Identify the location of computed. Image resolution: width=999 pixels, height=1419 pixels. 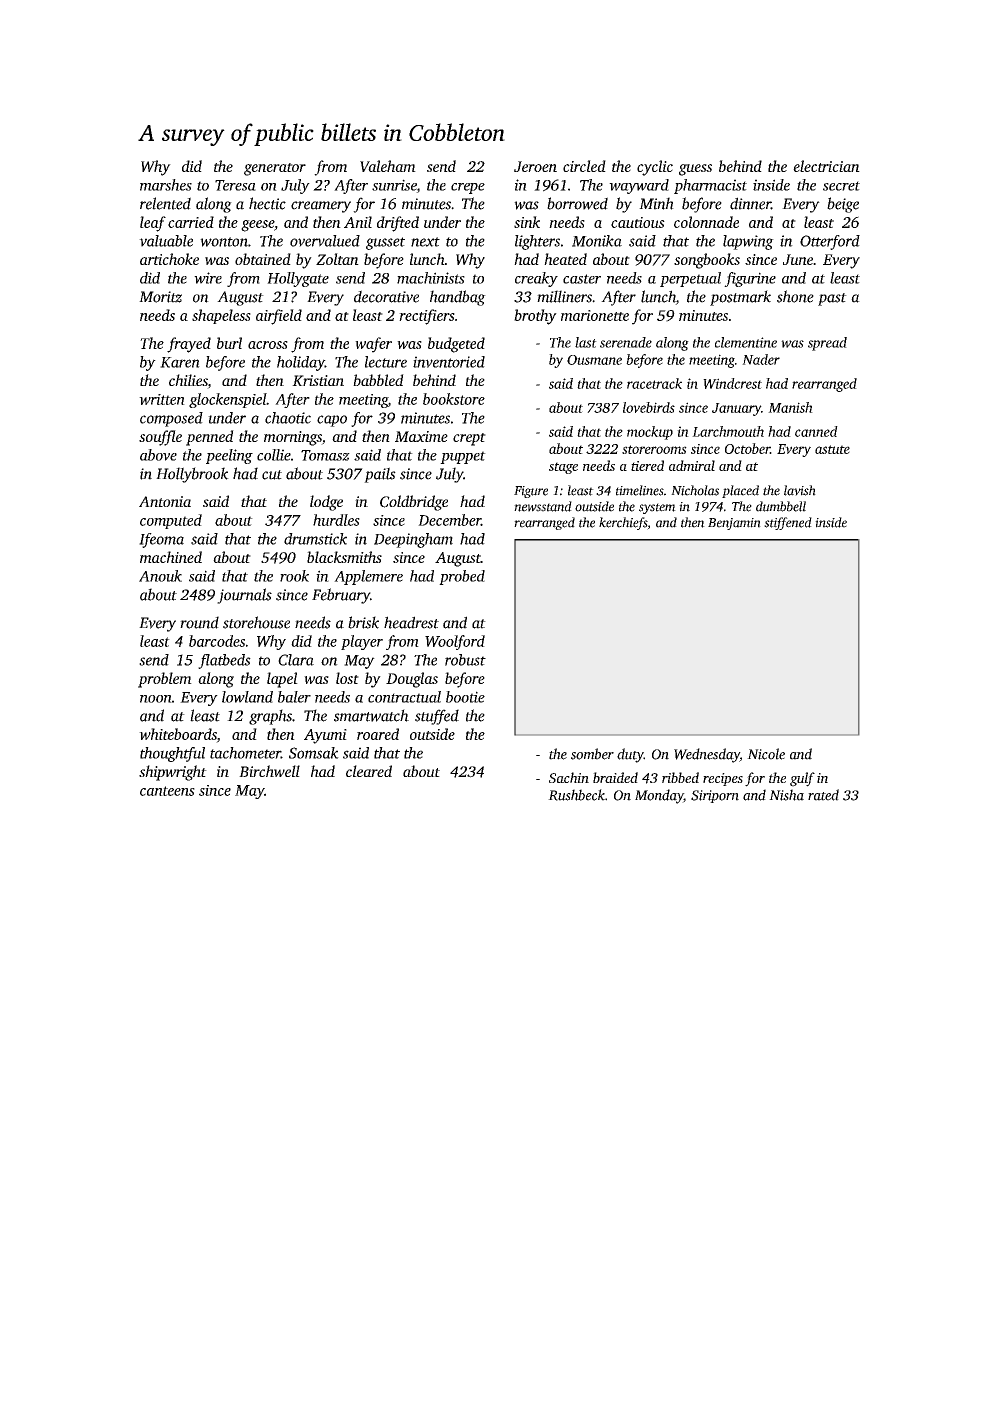
(171, 521).
